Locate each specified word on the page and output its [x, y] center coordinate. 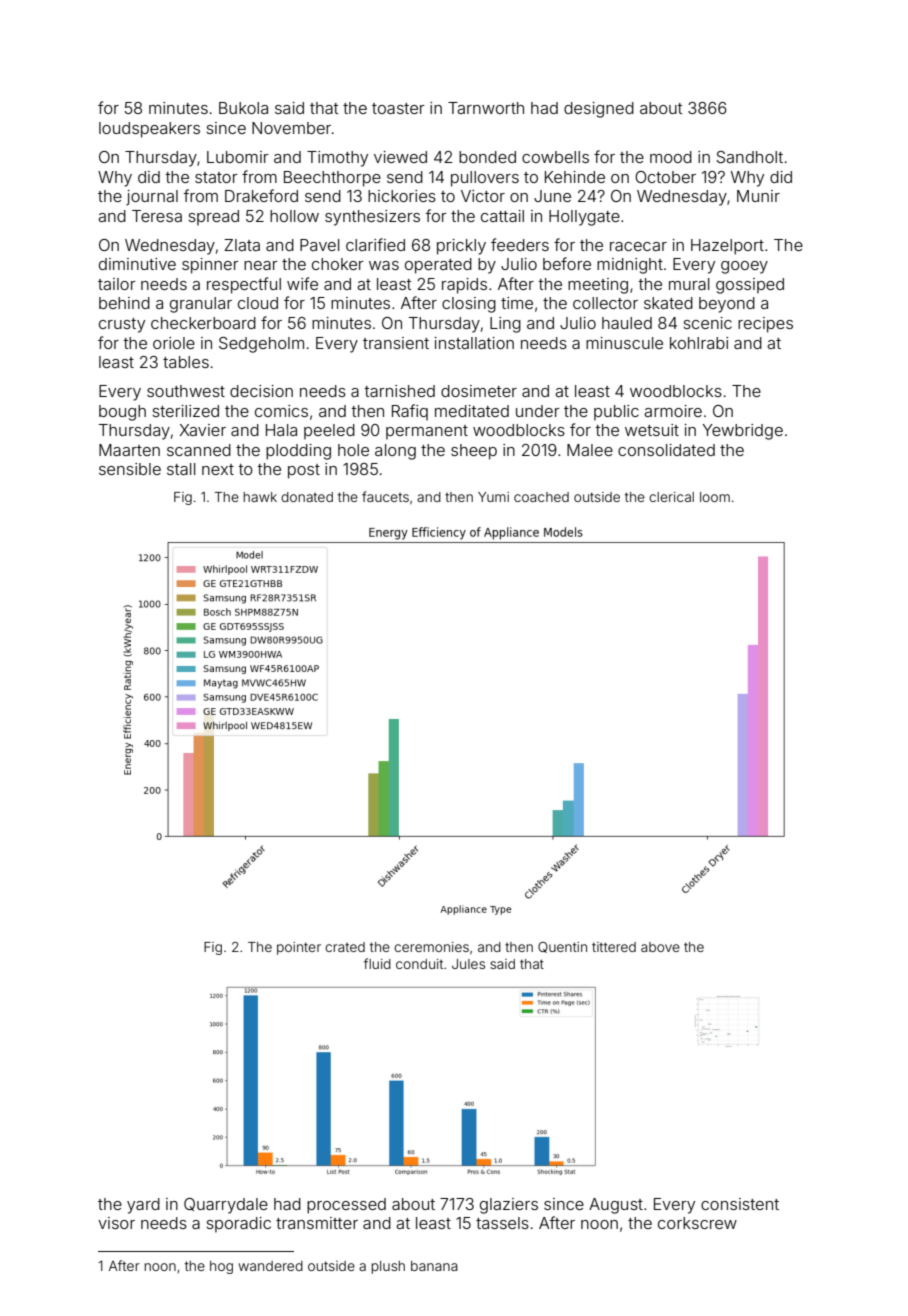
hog [221, 1267]
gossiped [750, 286]
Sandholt [749, 157]
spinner [210, 266]
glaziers [509, 1206]
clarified [375, 244]
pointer [299, 948]
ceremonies [431, 947]
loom [715, 497]
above [660, 947]
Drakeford [261, 195]
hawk [260, 497]
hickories [402, 196]
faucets [385, 496]
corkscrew [697, 1223]
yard [143, 1206]
